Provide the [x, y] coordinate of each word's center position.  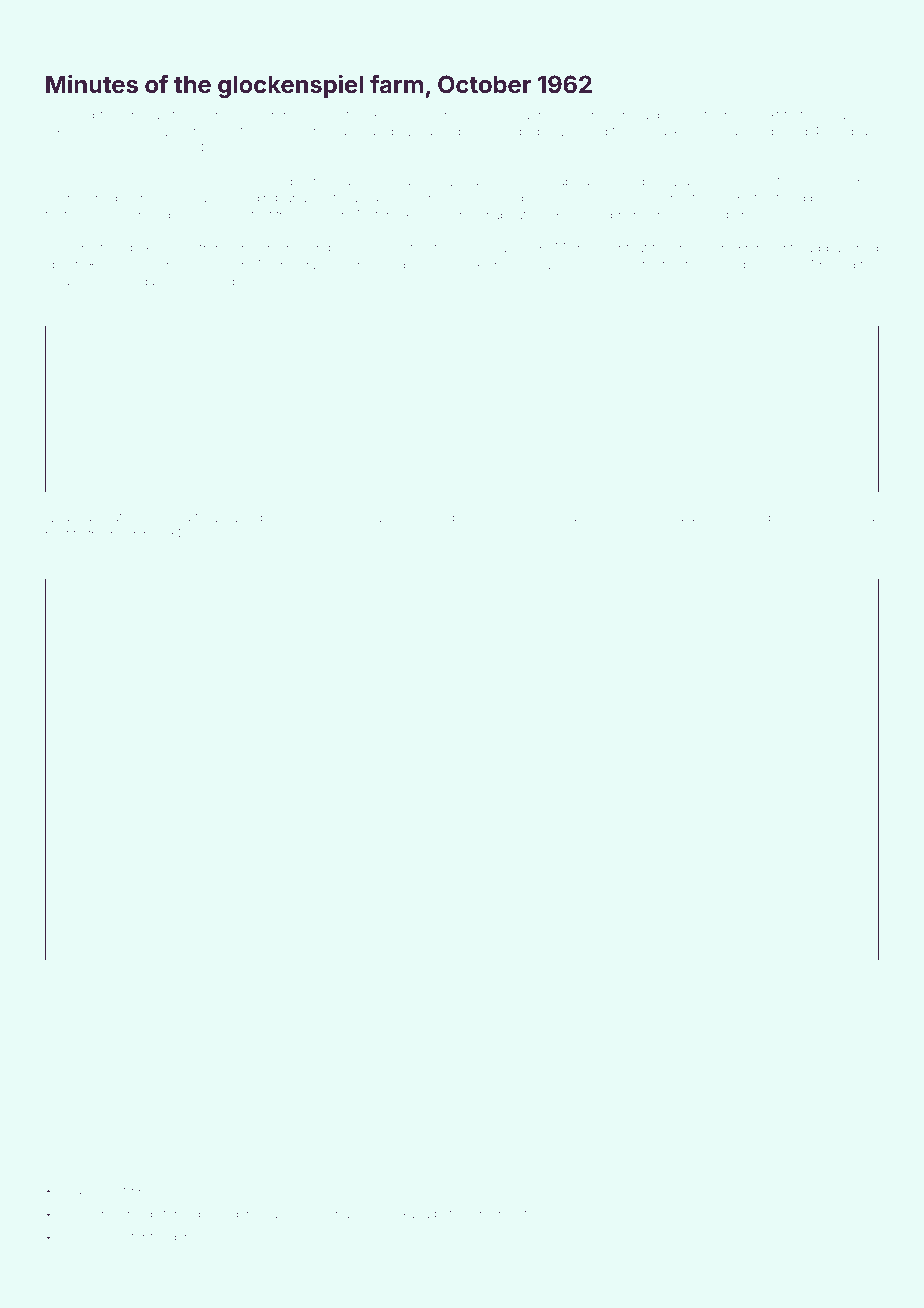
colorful [599, 312]
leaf [869, 517]
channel [84, 1190]
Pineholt [228, 115]
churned [352, 1214]
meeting [522, 1216]
